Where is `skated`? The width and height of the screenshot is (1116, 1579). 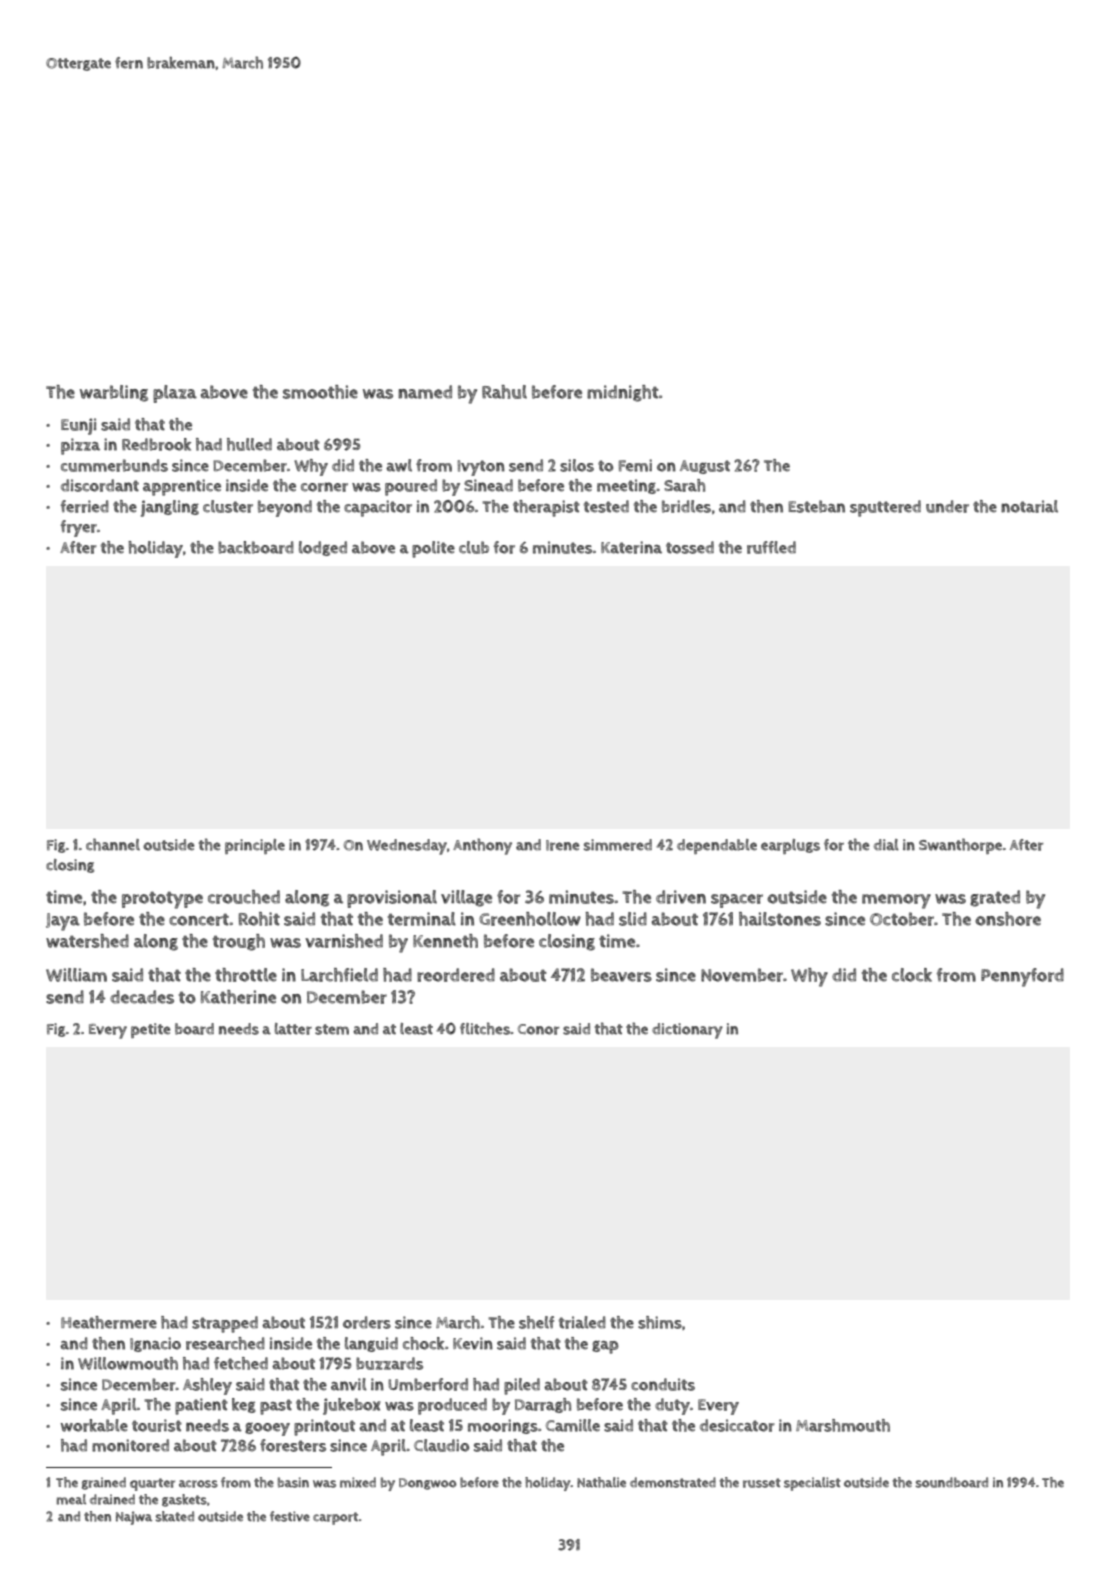 skated is located at coordinates (174, 1516).
